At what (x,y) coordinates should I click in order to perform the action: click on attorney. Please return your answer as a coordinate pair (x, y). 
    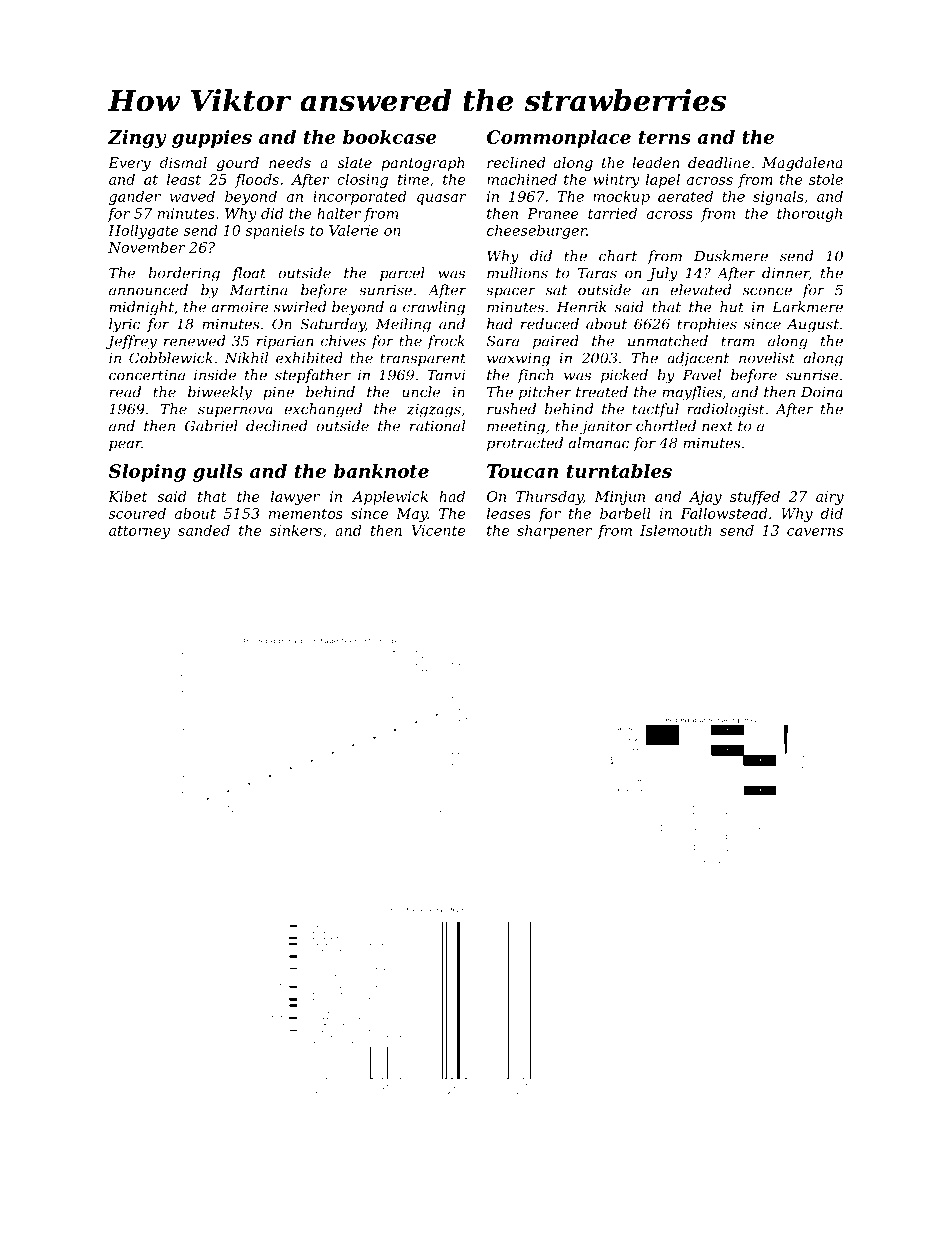
    Looking at the image, I should click on (139, 532).
